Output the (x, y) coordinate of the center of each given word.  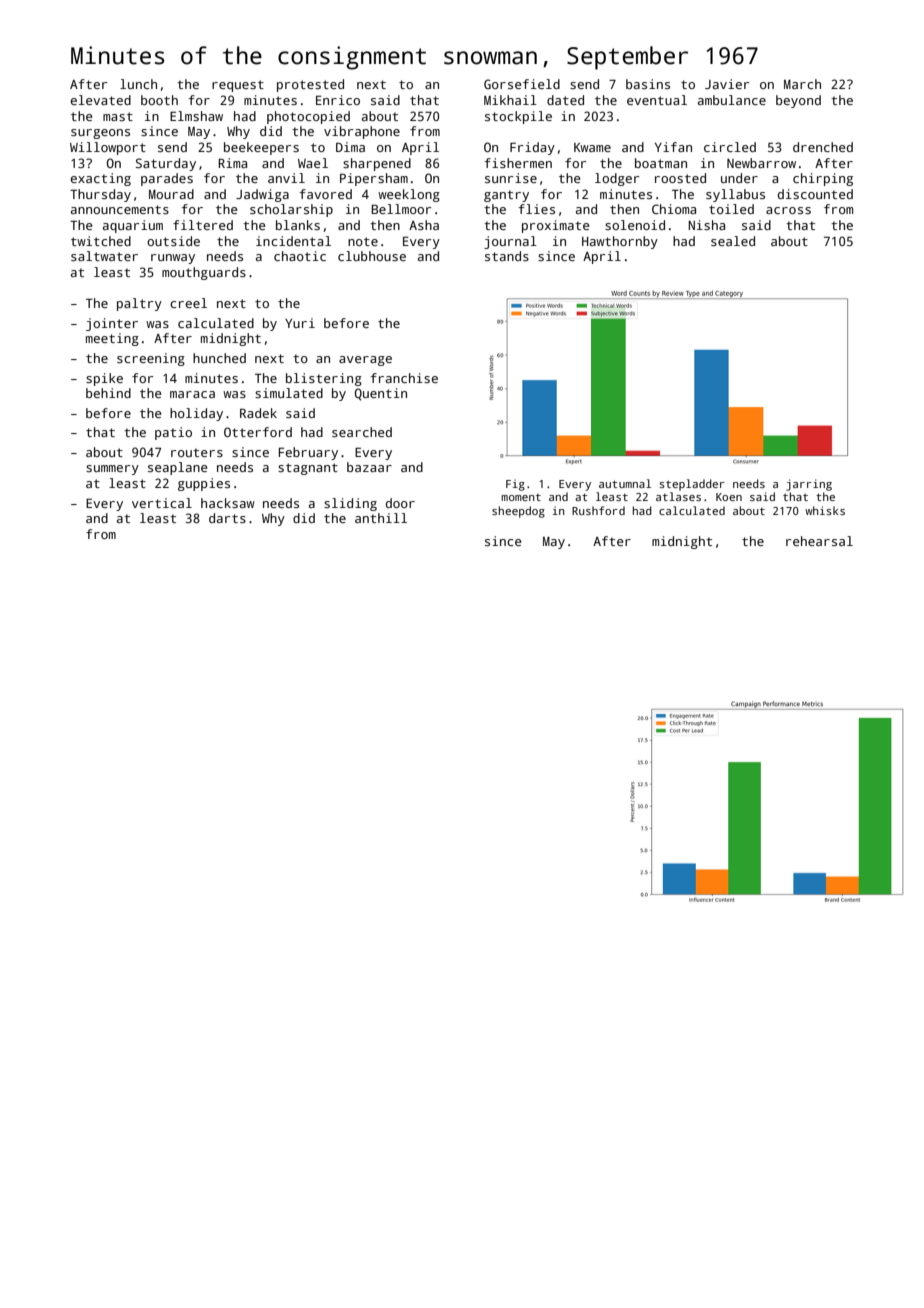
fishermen (518, 163)
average (365, 361)
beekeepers (261, 148)
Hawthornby (620, 242)
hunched (219, 358)
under (739, 178)
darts (227, 518)
